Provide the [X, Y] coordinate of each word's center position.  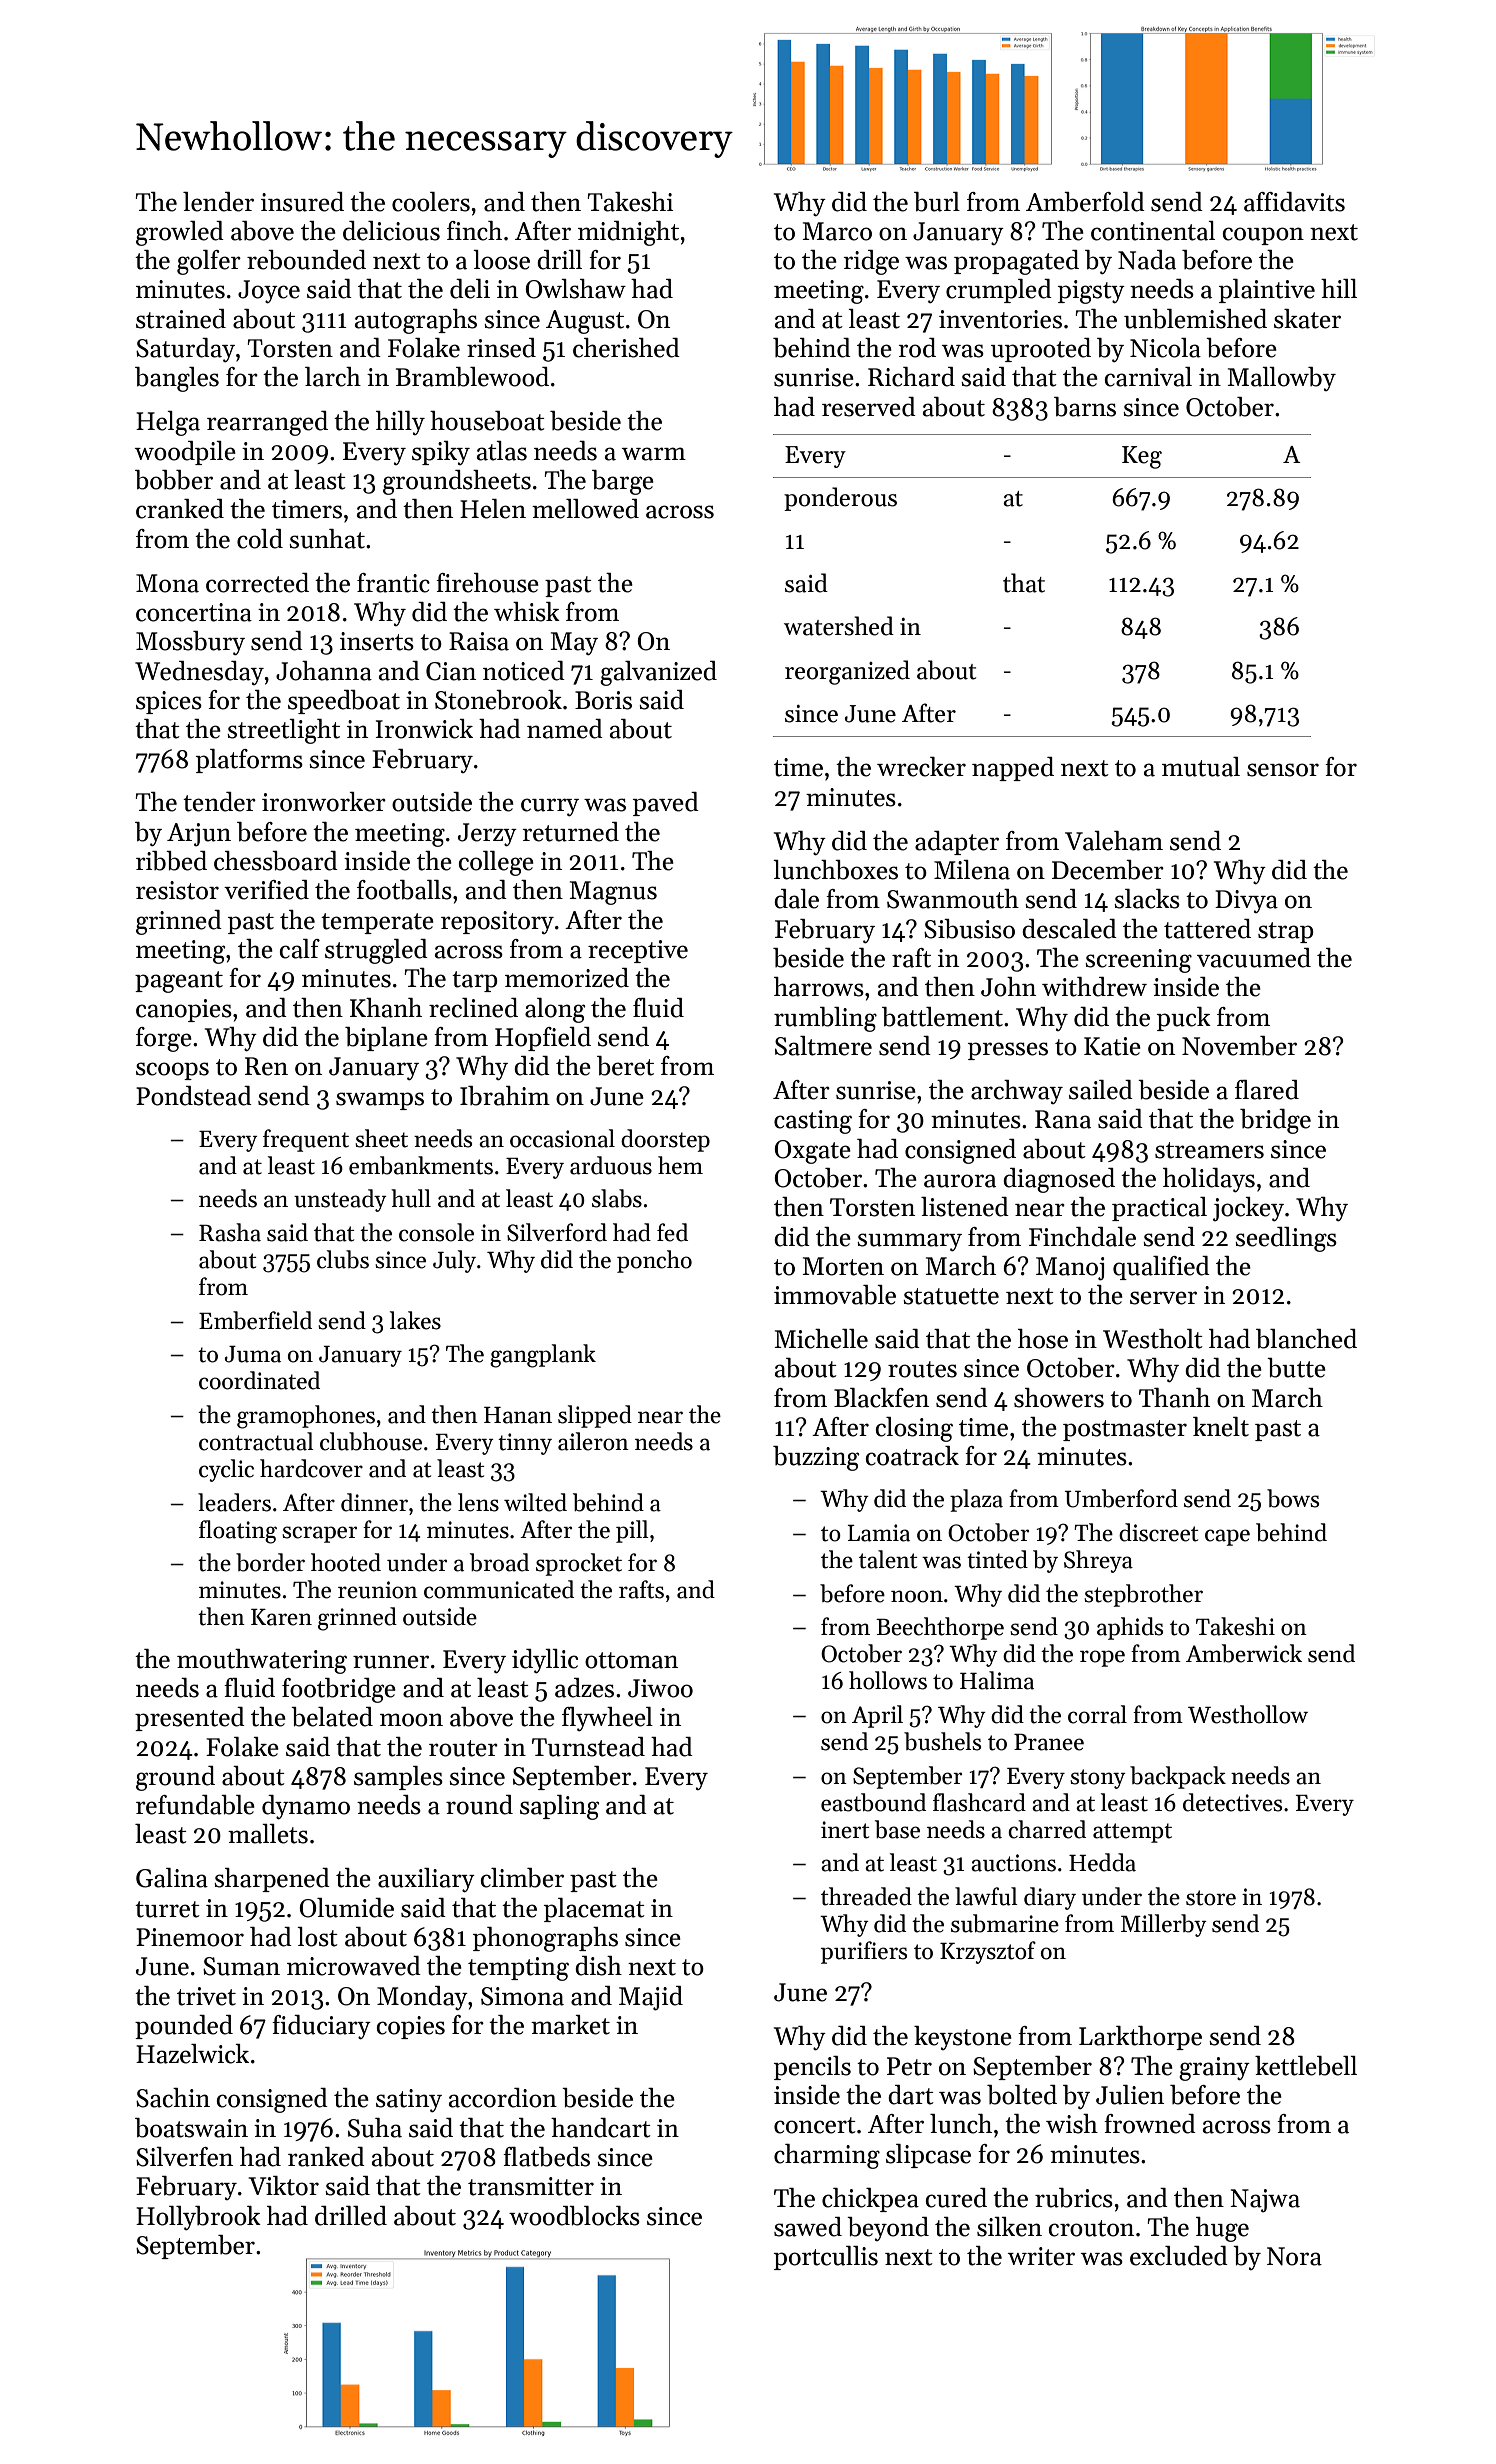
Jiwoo [660, 1688]
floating [238, 1532]
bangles [177, 379]
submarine [1005, 1923]
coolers [431, 202]
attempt [1132, 1833]
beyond [888, 2229]
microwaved [354, 1966]
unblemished [1195, 319]
